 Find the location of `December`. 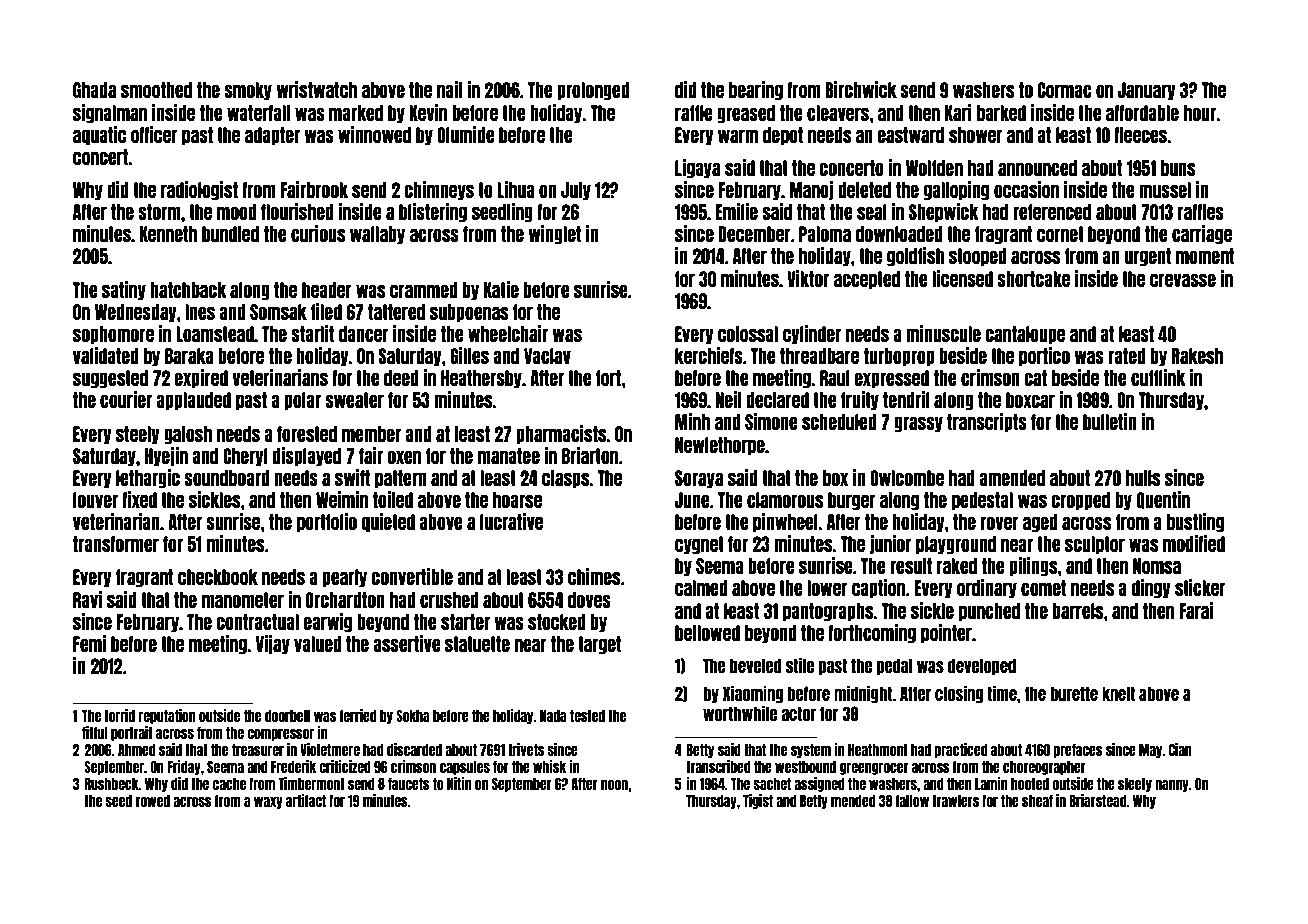

December is located at coordinates (754, 234).
